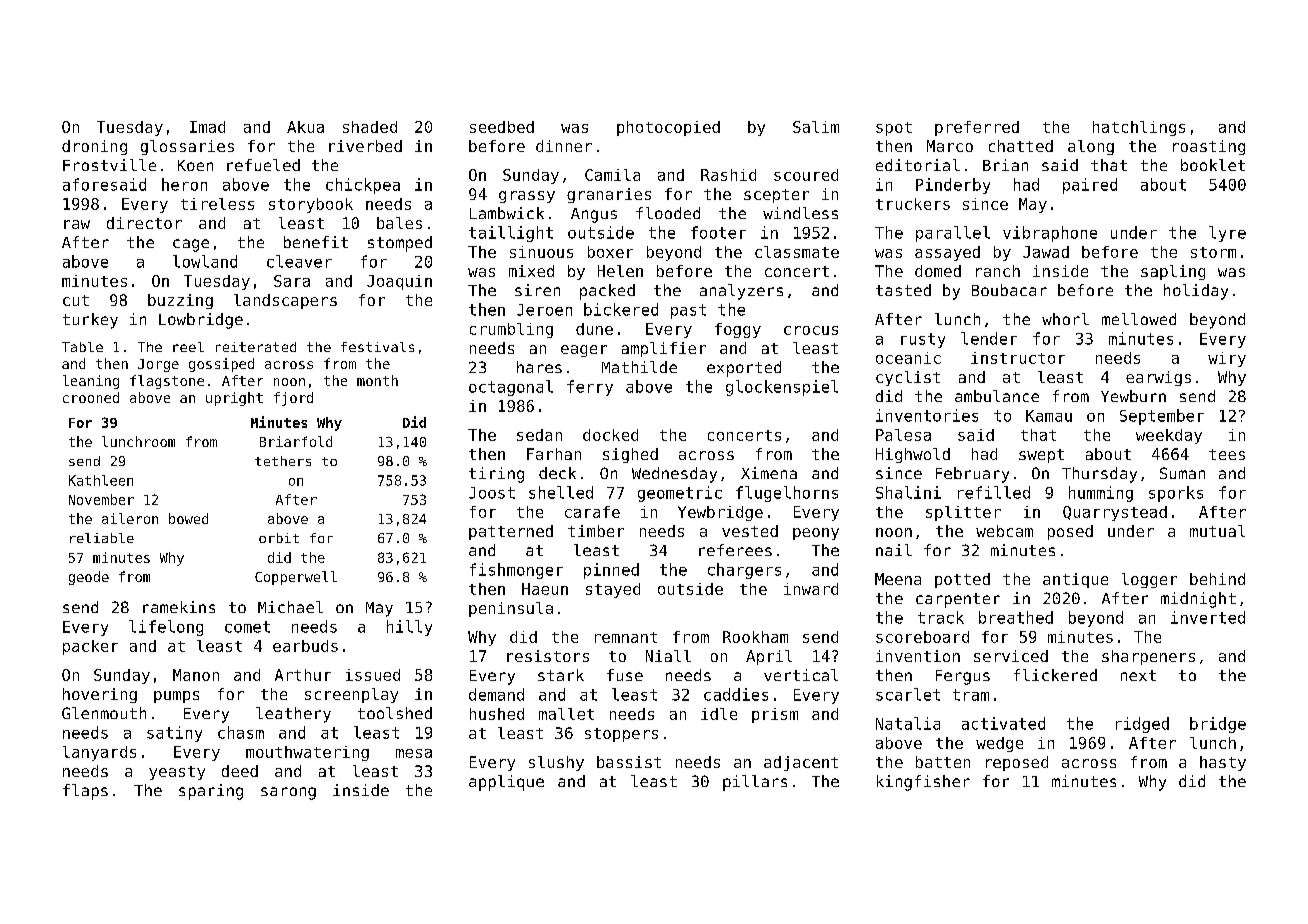 This page has width=1308, height=924. I want to click on Rashid, so click(728, 175).
